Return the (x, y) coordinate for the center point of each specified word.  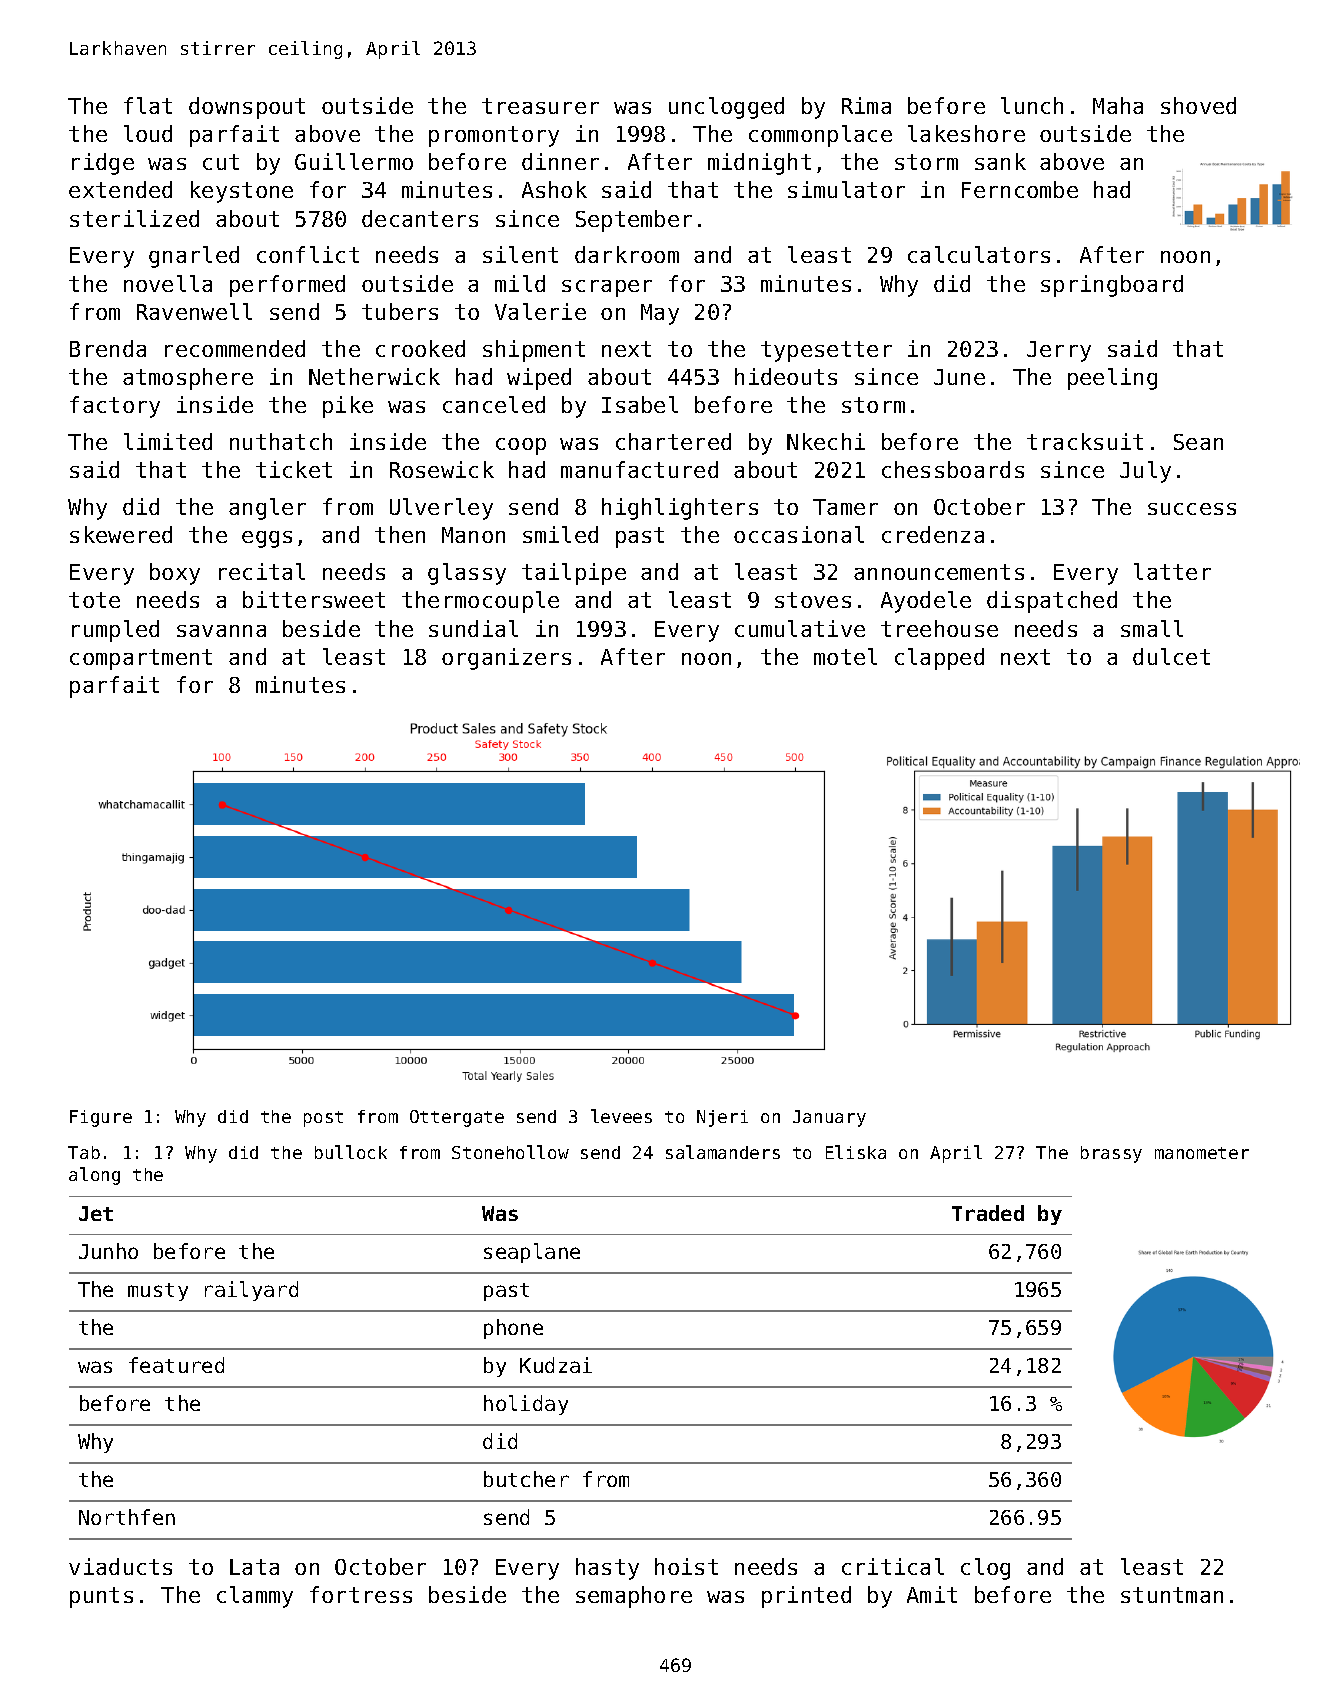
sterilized (134, 218)
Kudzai (556, 1365)
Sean (1198, 442)
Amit (932, 1594)
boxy (175, 574)
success (1192, 509)
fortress (361, 1594)
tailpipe (574, 574)
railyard (251, 1291)
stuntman (1172, 1595)
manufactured (639, 469)
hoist (686, 1566)
